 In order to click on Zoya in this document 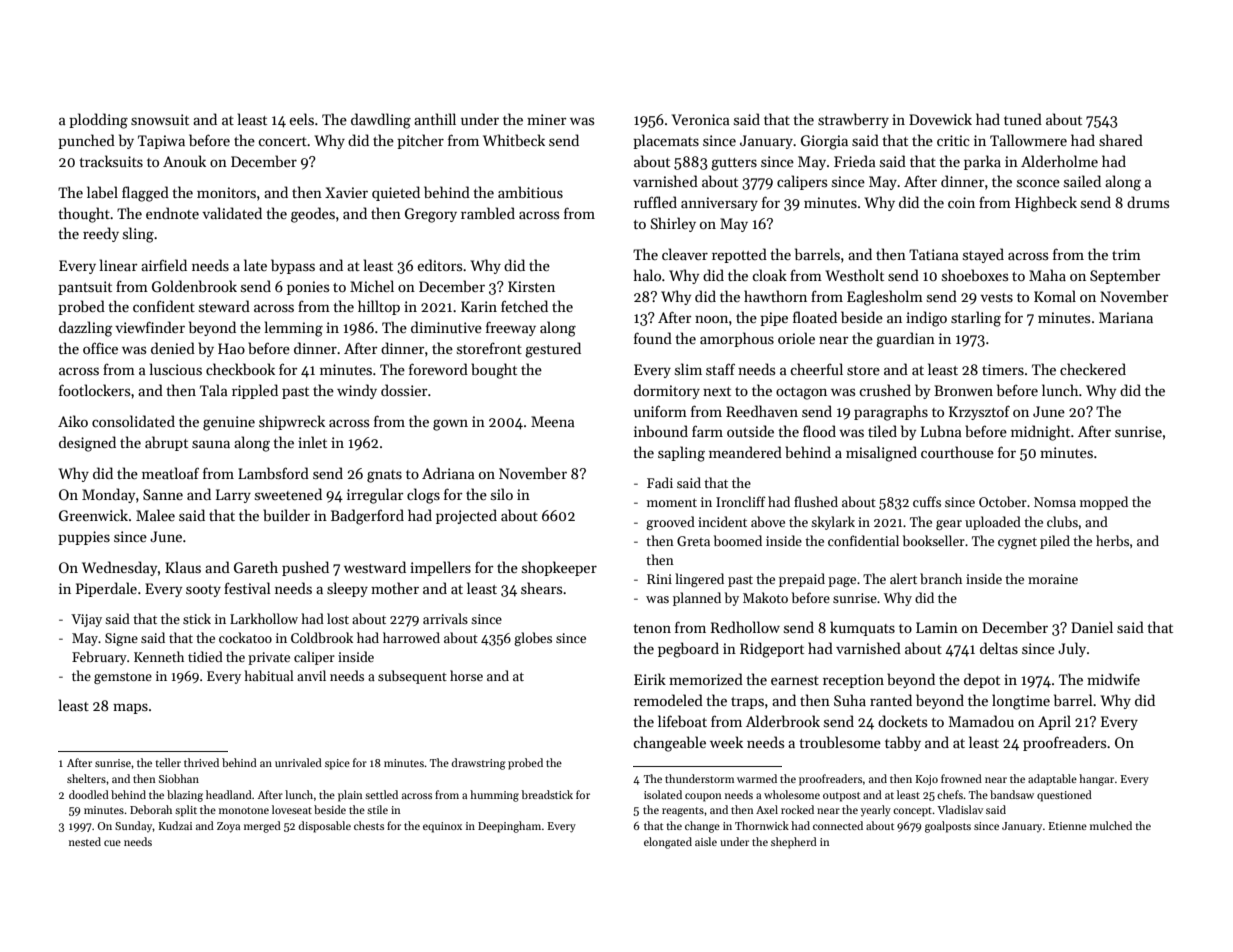, I will do `click(228, 827)`.
